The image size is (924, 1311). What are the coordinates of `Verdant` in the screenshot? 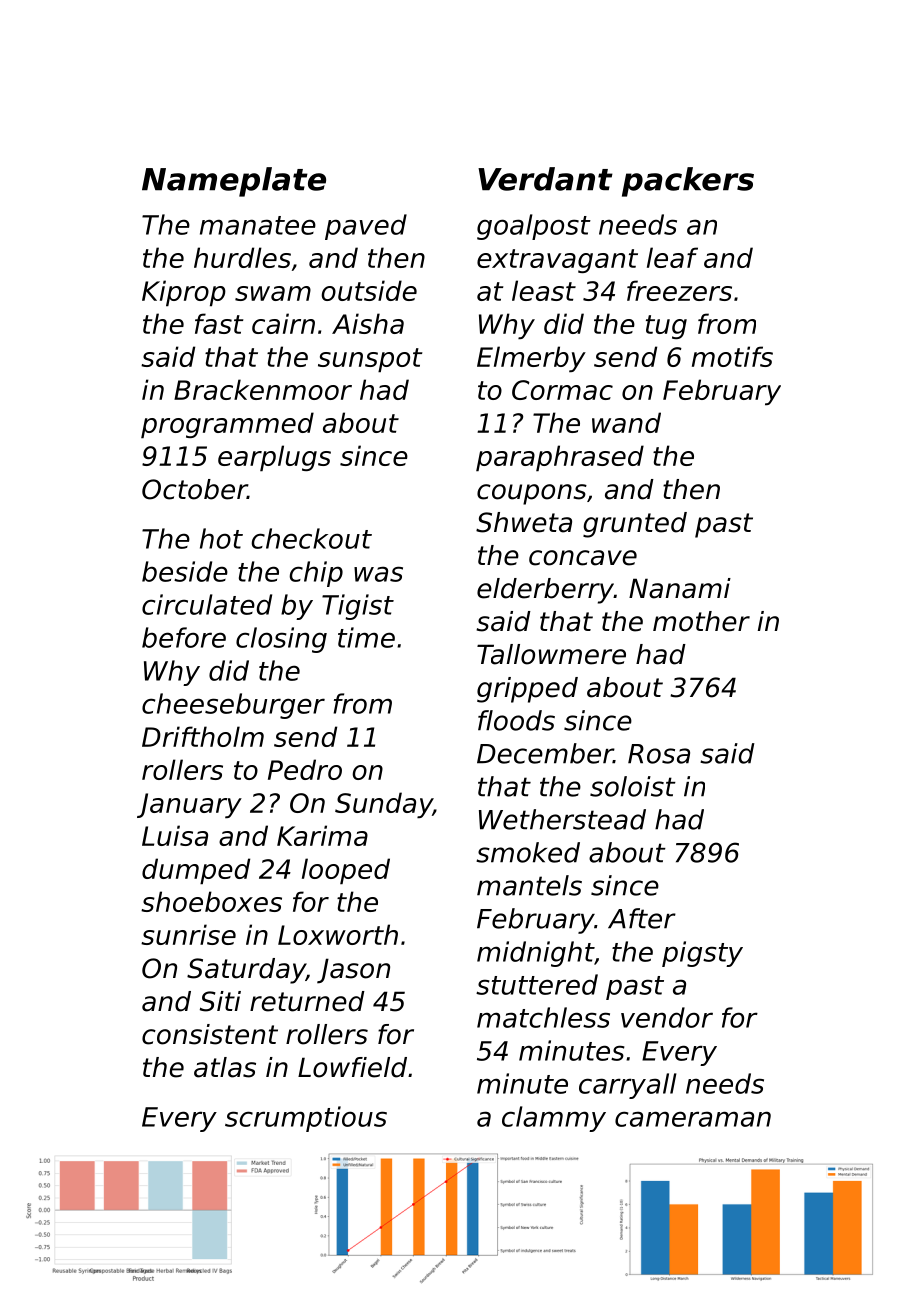 It's located at (545, 179).
